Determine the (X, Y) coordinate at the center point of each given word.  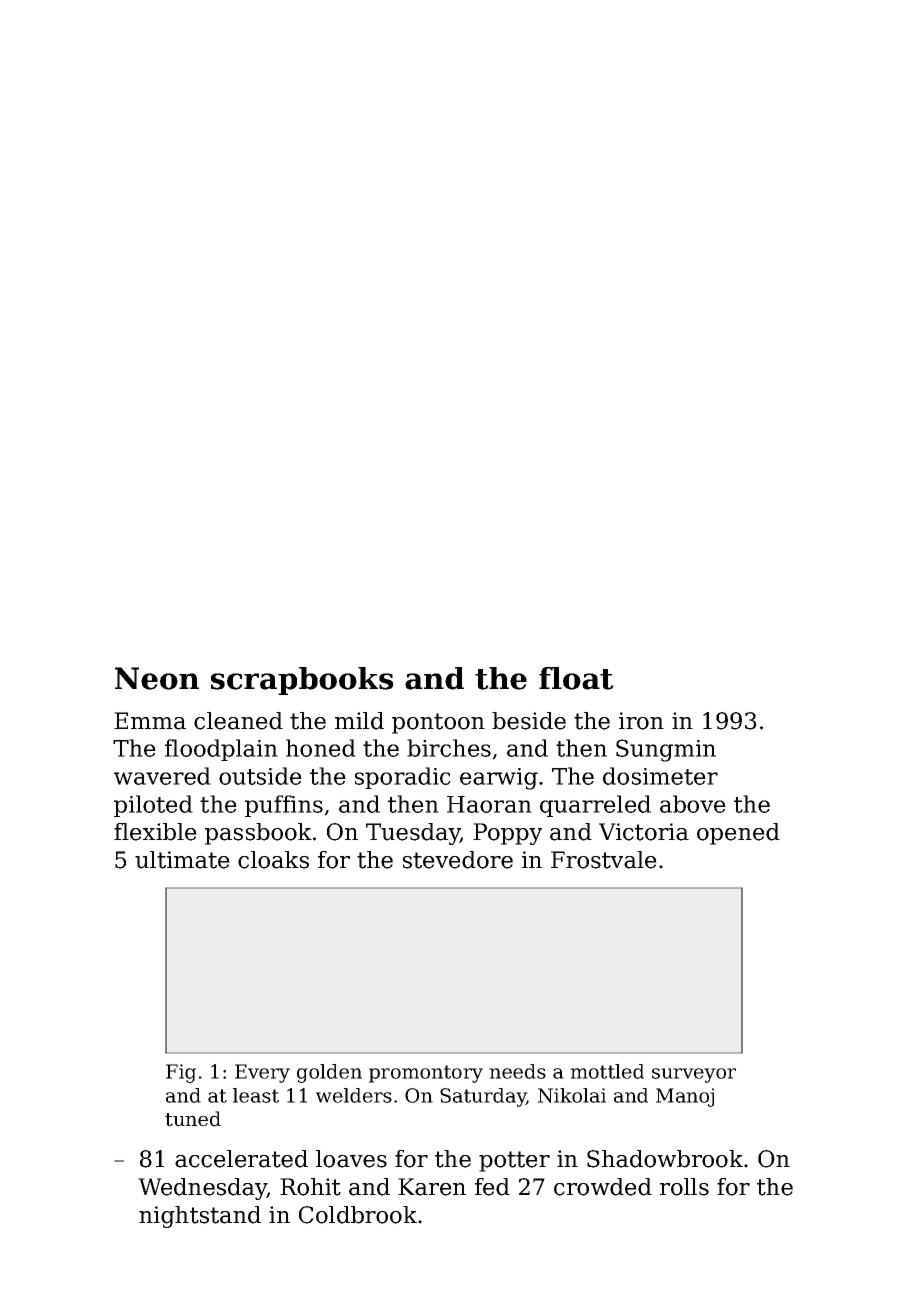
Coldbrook (358, 1215)
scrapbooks (302, 681)
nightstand (200, 1217)
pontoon (438, 723)
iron (641, 721)
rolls (684, 1187)
